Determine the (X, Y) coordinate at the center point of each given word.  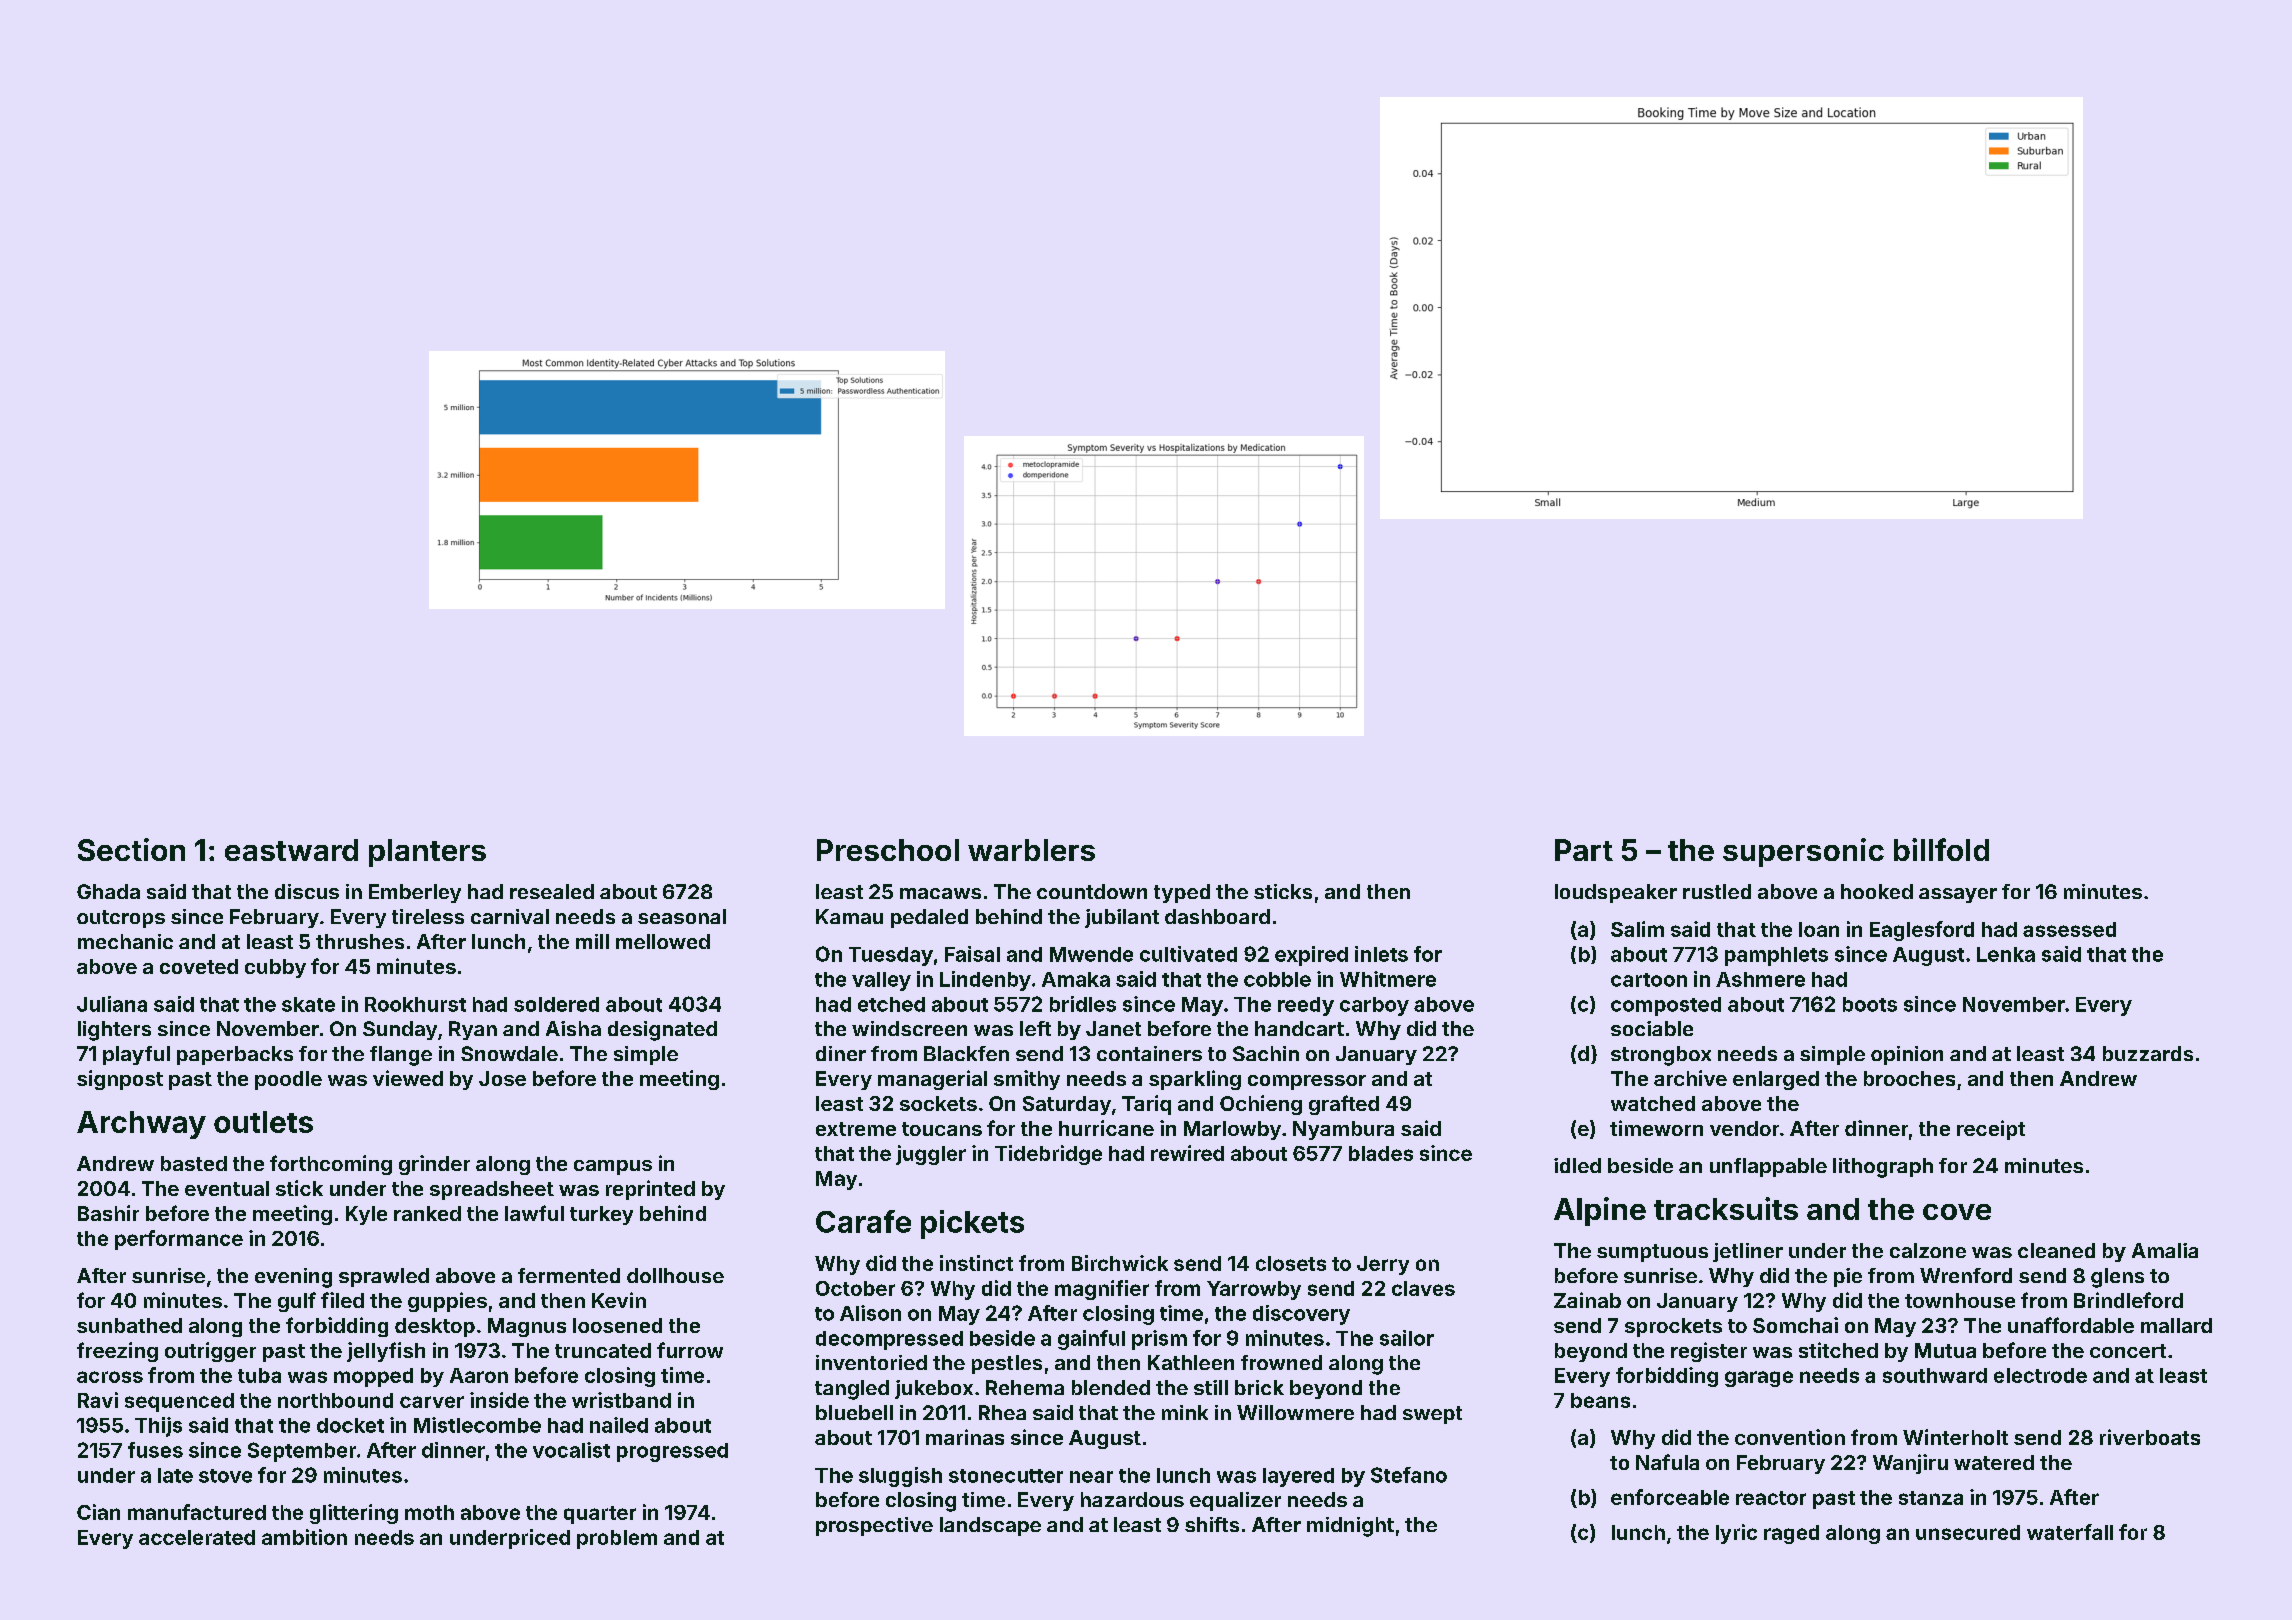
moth (429, 1512)
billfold (1941, 849)
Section (131, 849)
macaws (940, 893)
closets (1291, 1263)
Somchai (1795, 1325)
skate (308, 1004)
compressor (1307, 1082)
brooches (1909, 1078)
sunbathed (129, 1325)
